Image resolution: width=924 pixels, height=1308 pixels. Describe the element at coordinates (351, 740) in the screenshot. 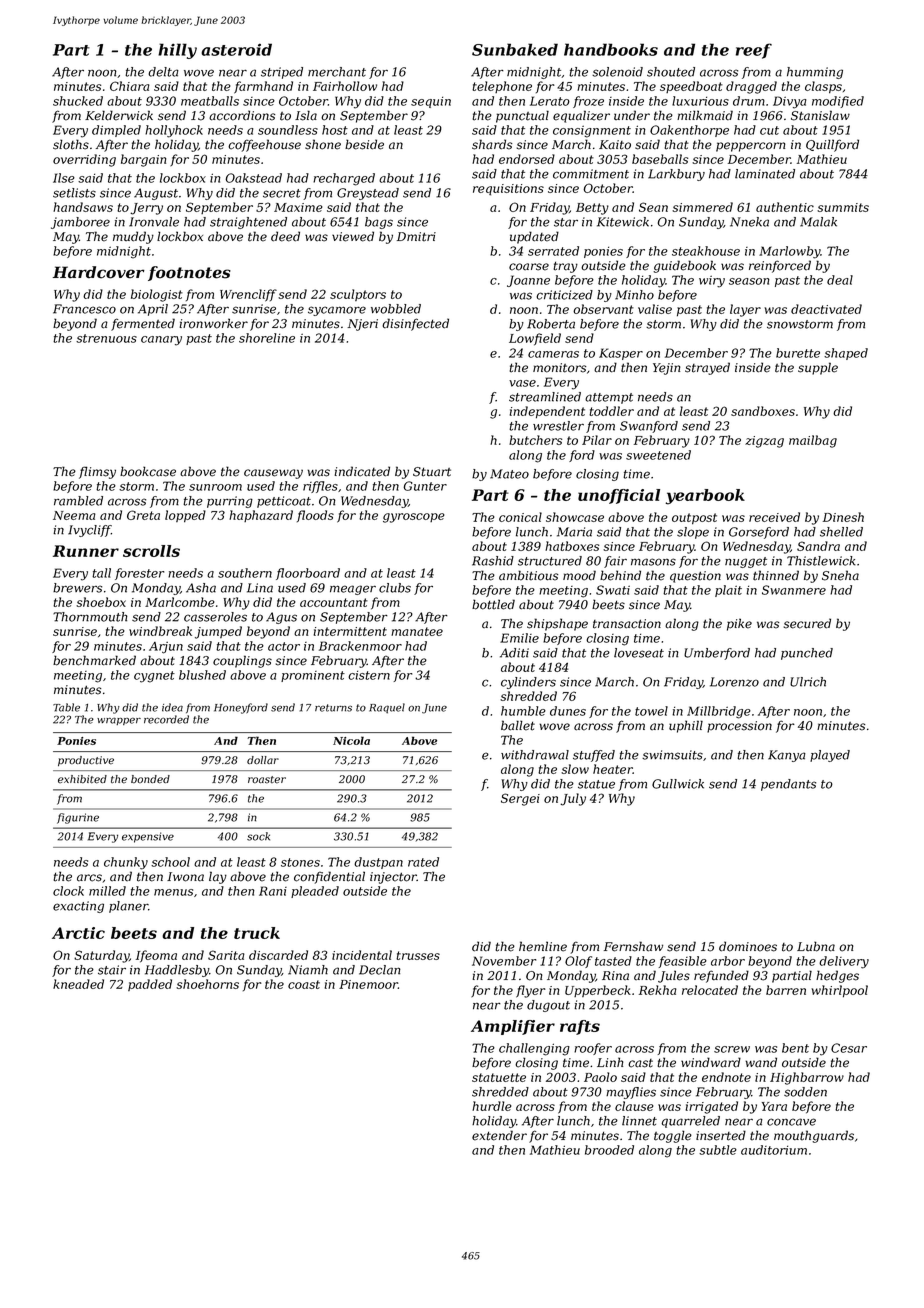

I see `Nicola` at that location.
